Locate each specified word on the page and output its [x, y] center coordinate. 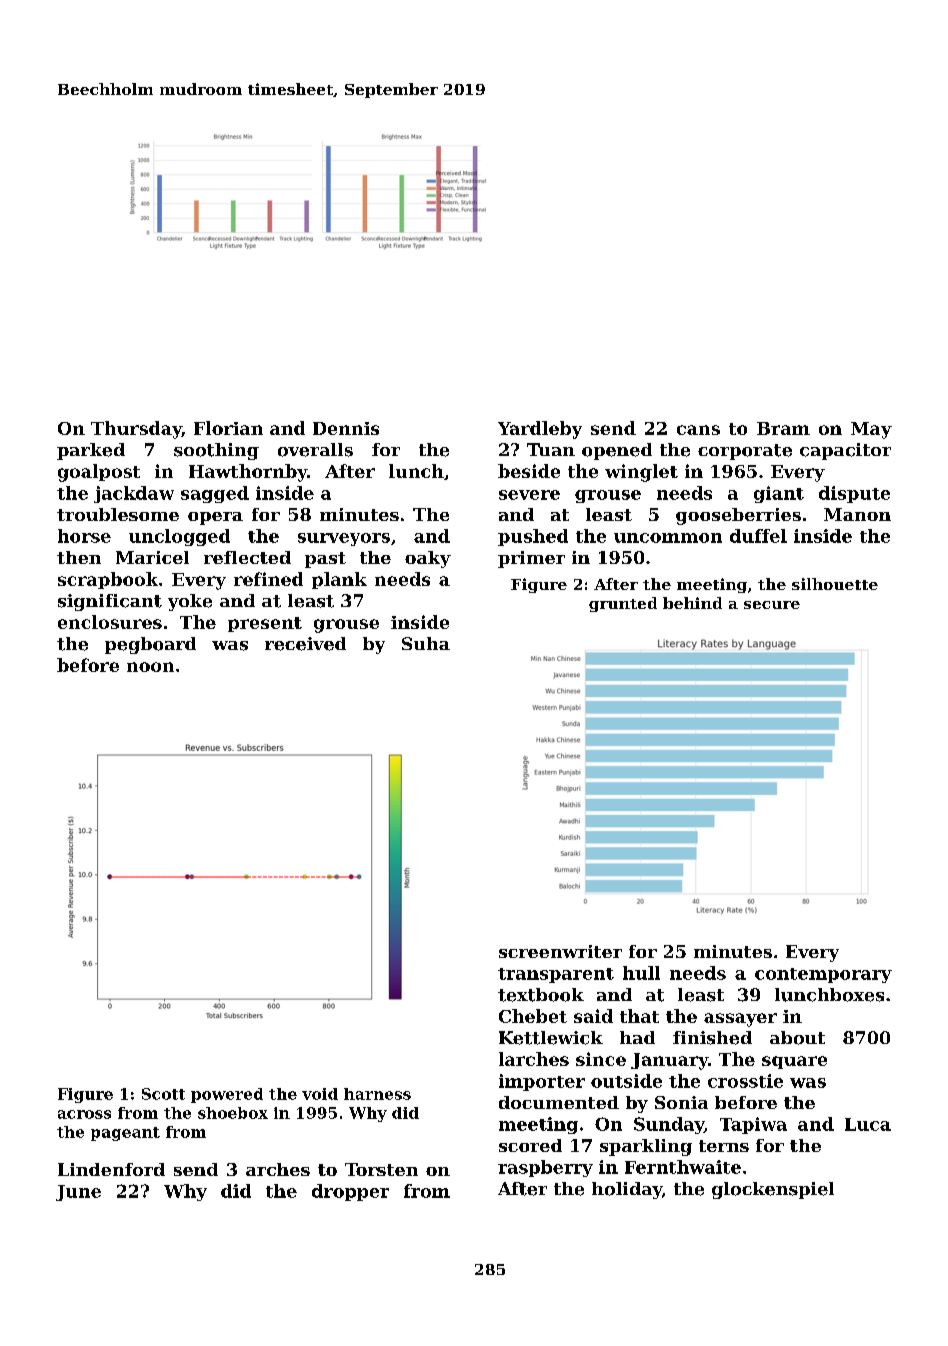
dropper [350, 1192]
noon [150, 667]
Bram [783, 428]
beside [529, 471]
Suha [426, 643]
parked [91, 451]
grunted [623, 604]
